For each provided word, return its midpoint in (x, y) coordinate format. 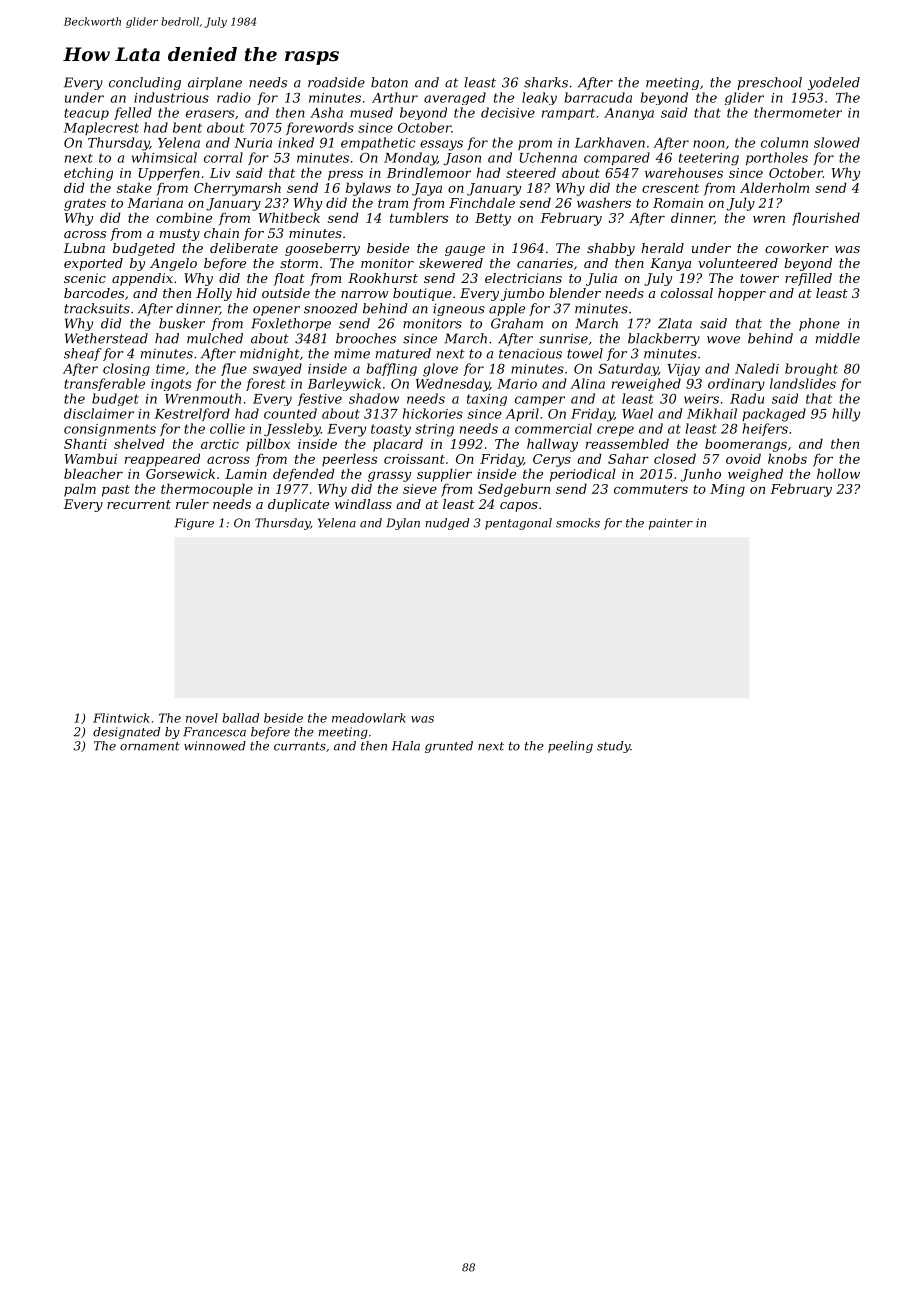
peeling (570, 747)
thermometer (798, 112)
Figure (194, 524)
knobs (787, 458)
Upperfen (169, 174)
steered (531, 172)
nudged (447, 524)
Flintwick (121, 718)
